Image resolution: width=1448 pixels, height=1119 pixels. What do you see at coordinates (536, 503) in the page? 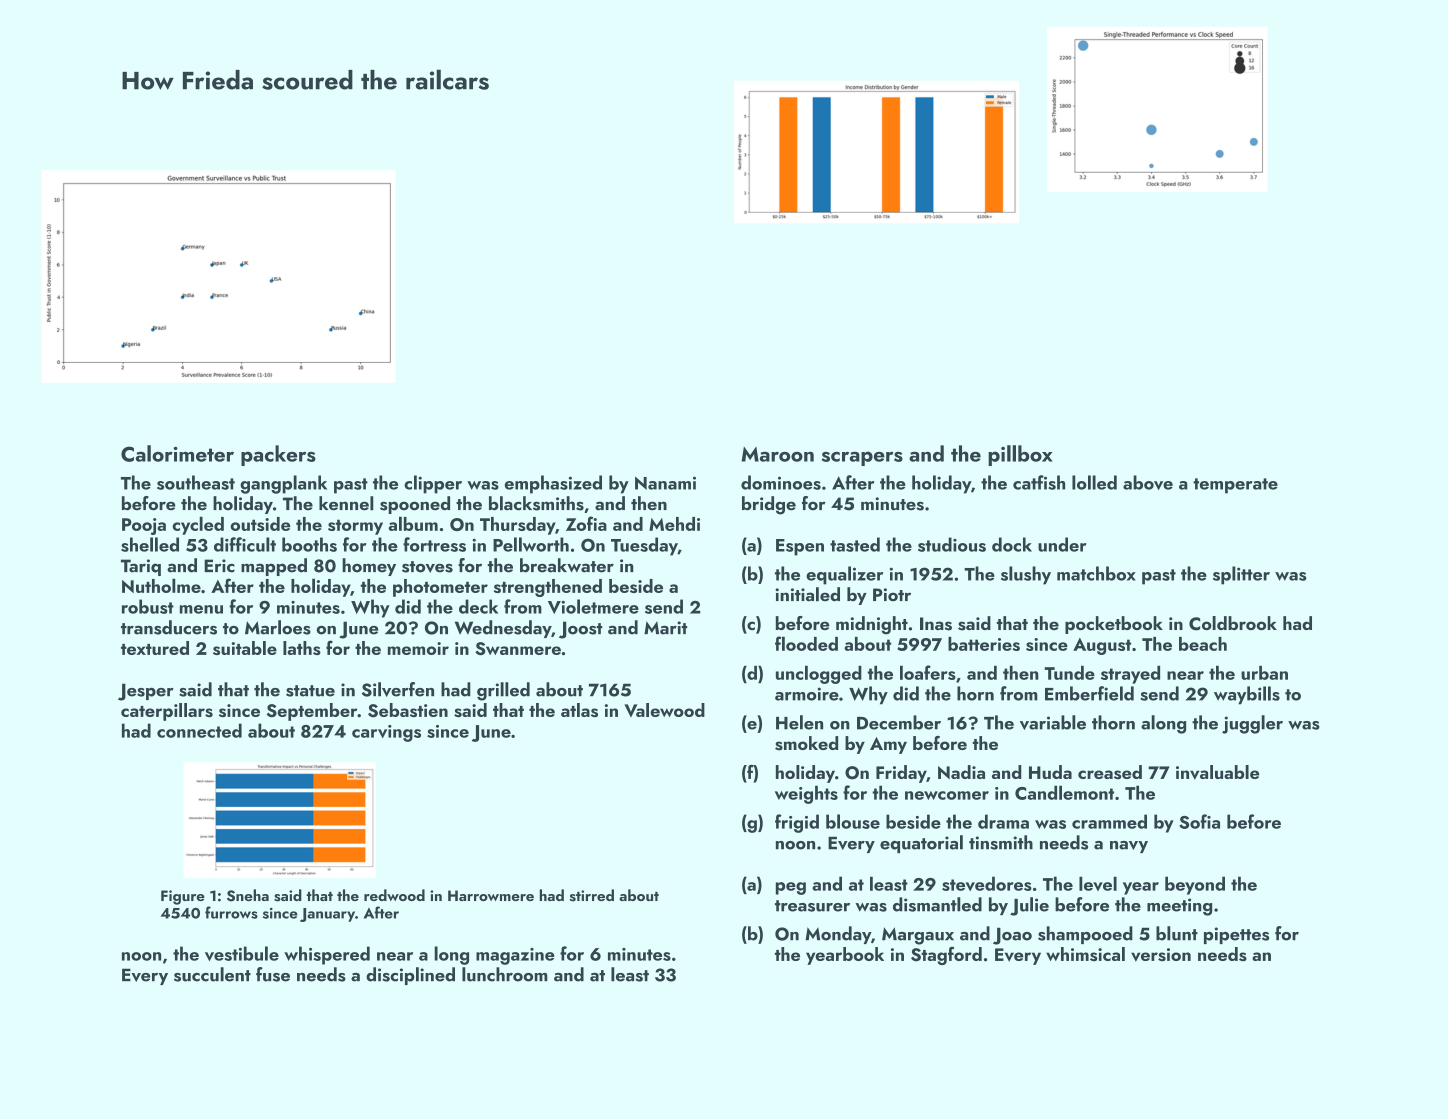
I see `blacksmiths` at bounding box center [536, 503].
